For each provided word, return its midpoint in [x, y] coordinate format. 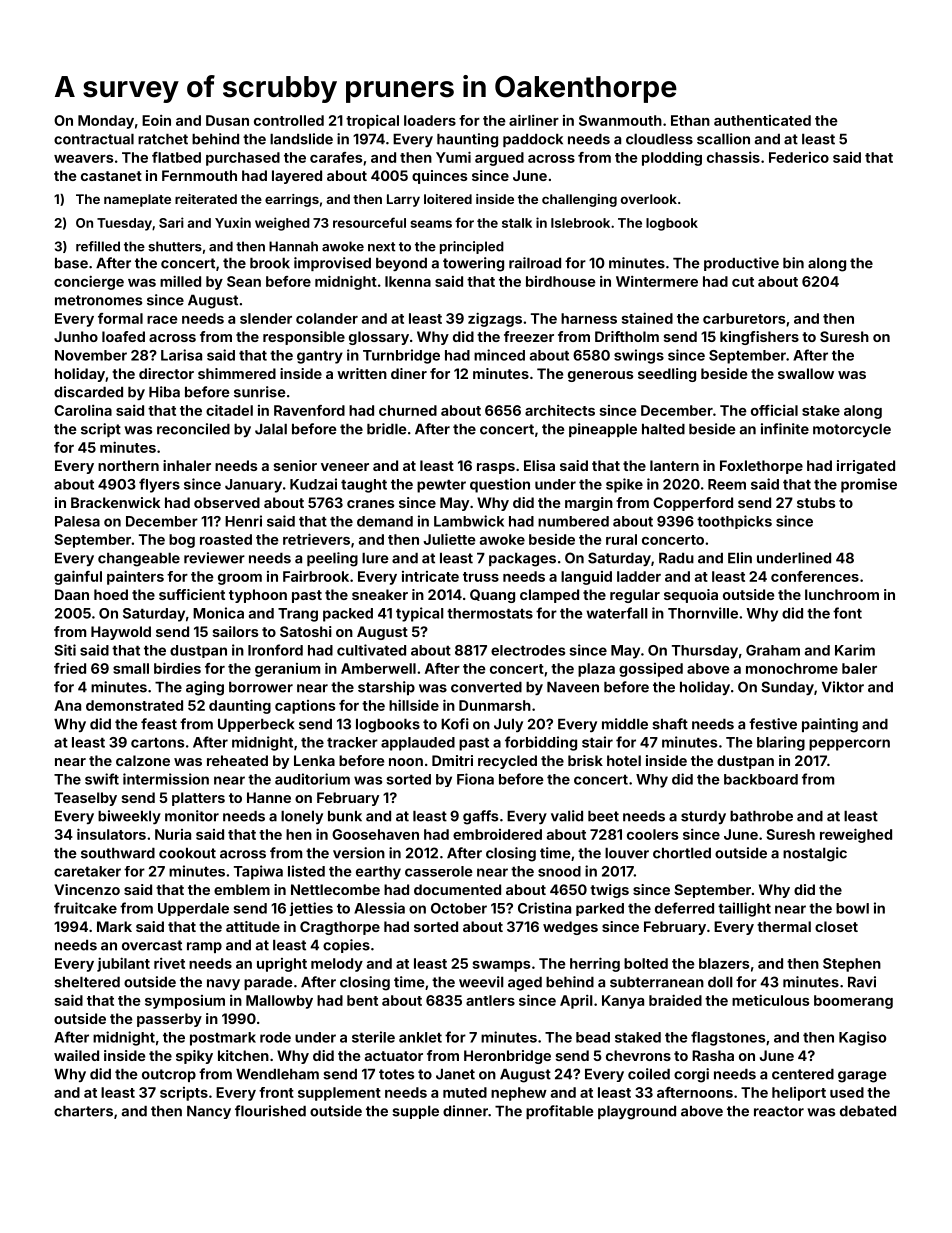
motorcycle [852, 430]
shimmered [237, 373]
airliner [534, 120]
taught [364, 486]
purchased [243, 159]
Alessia [379, 908]
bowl [852, 908]
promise [869, 485]
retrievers [316, 539]
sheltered [87, 982]
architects [560, 410]
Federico [799, 157]
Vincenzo [87, 889]
